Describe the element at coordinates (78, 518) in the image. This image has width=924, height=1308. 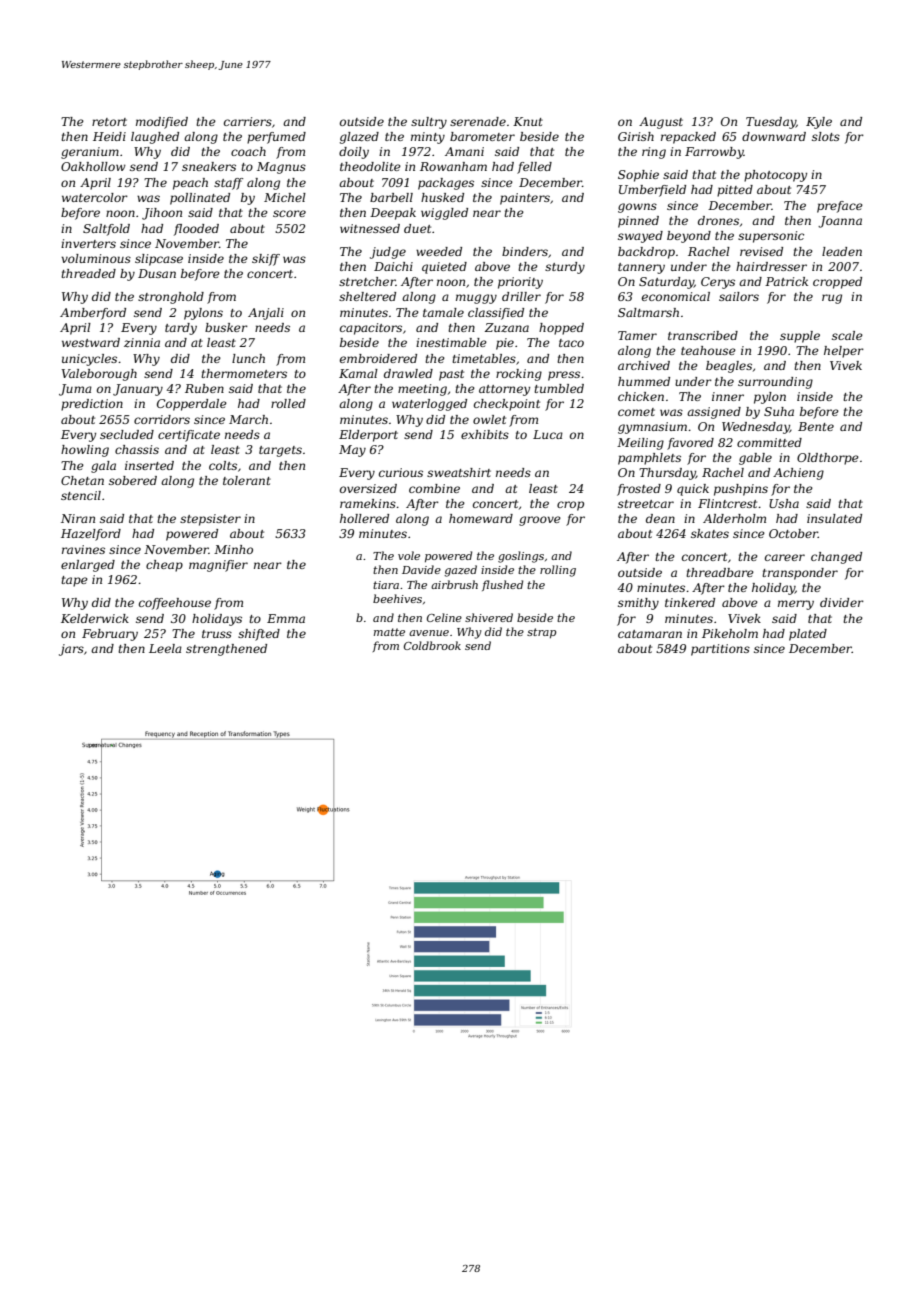
I see `Niran` at that location.
